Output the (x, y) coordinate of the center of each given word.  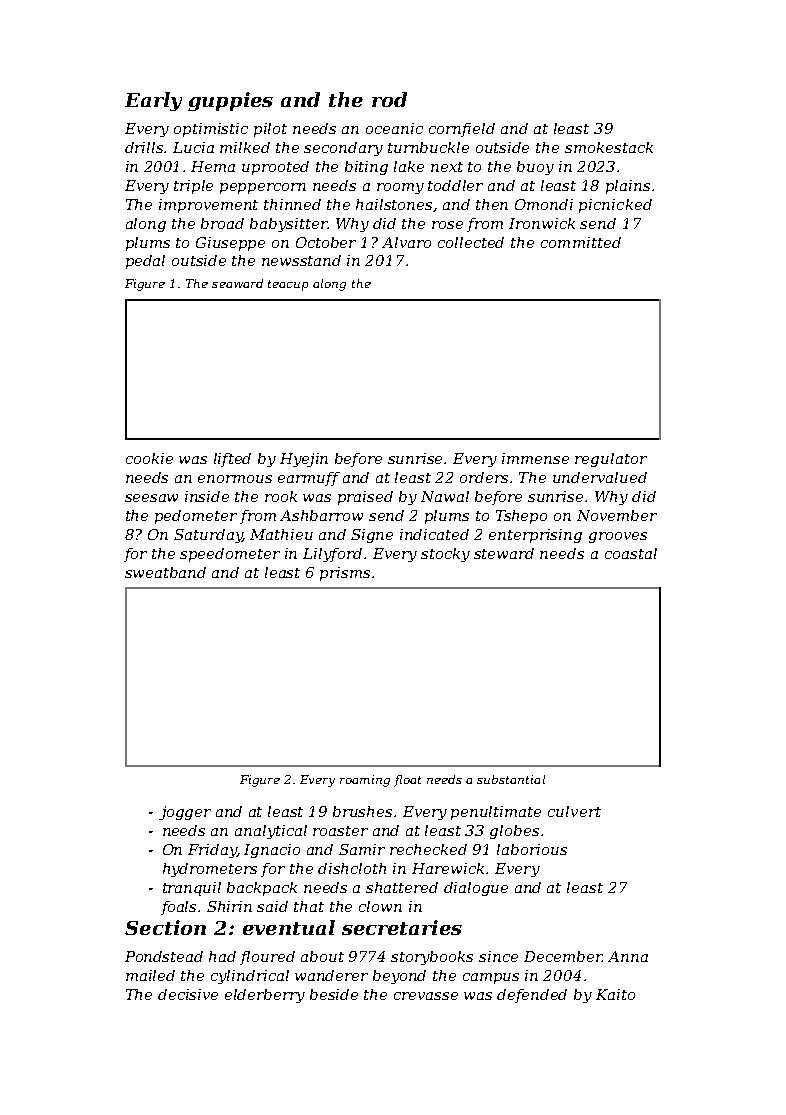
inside (207, 496)
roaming (365, 781)
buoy (535, 168)
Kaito (615, 994)
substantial (511, 779)
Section (165, 927)
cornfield (462, 130)
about (322, 956)
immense (535, 458)
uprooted (275, 168)
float (407, 781)
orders (484, 477)
